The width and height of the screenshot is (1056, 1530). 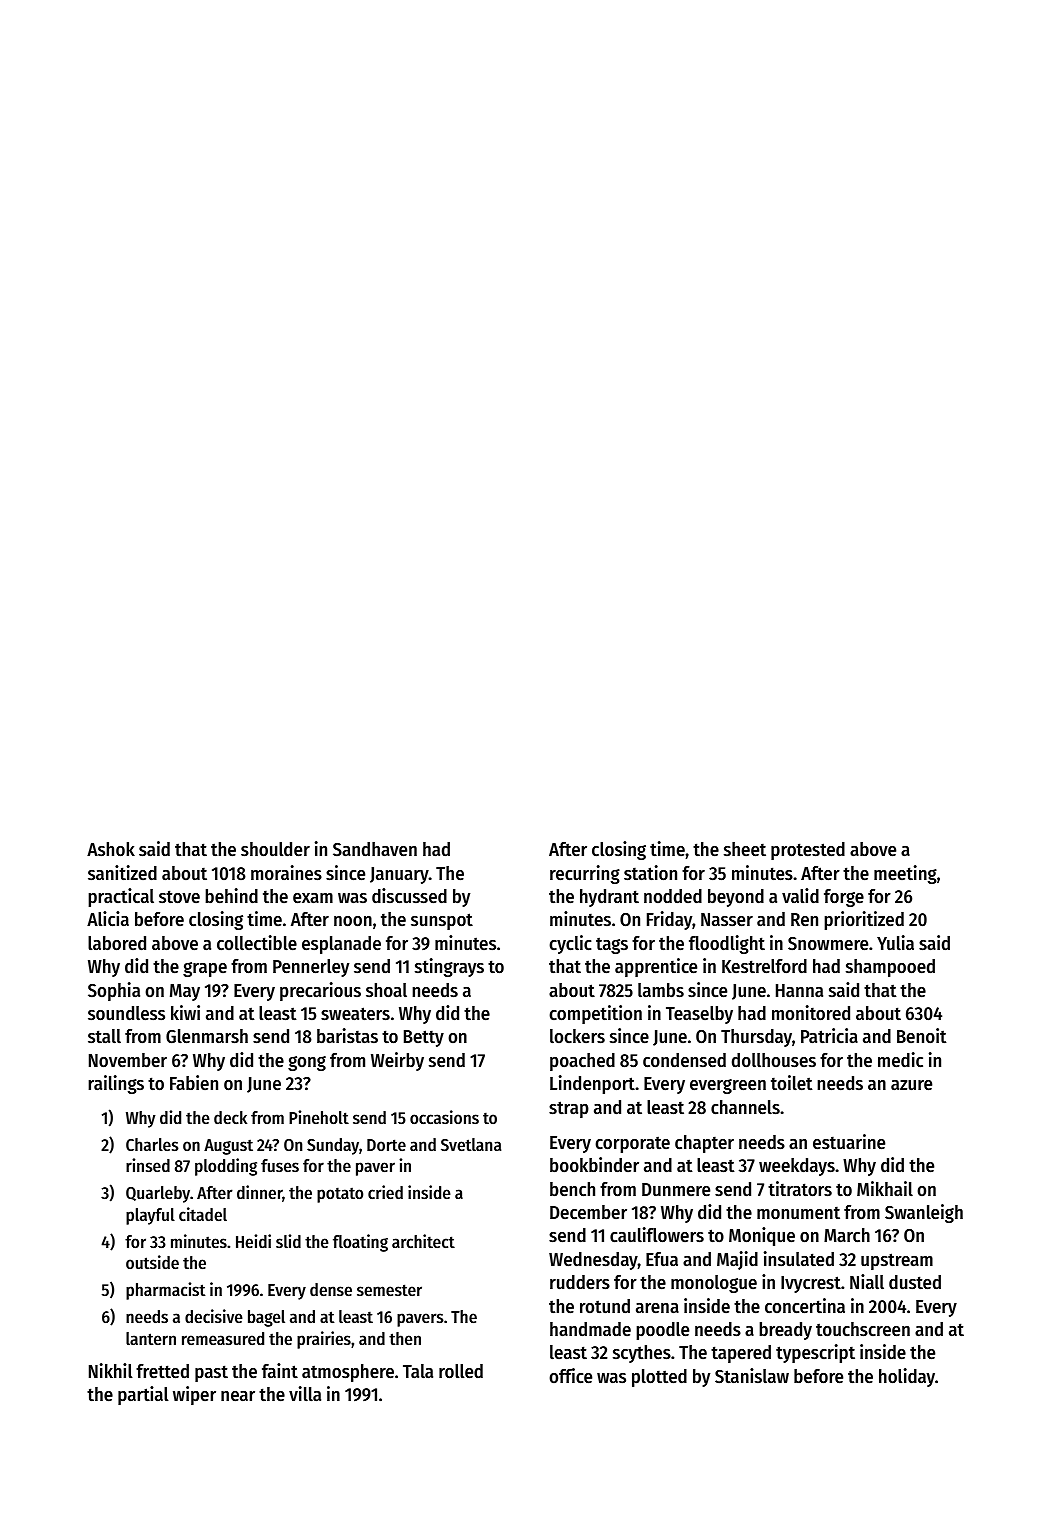 I want to click on toilet, so click(x=792, y=1083).
